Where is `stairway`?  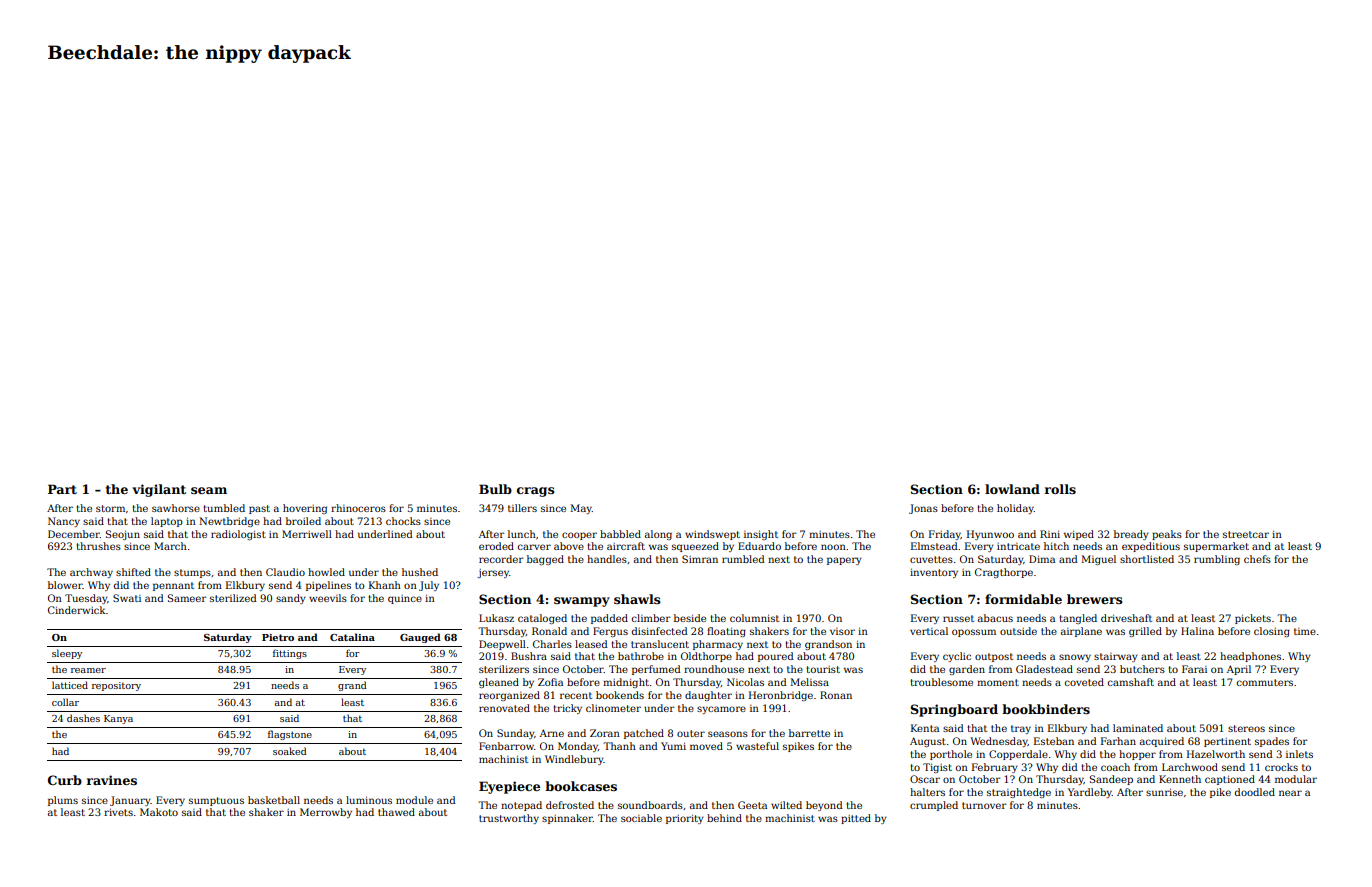 stairway is located at coordinates (1116, 657).
